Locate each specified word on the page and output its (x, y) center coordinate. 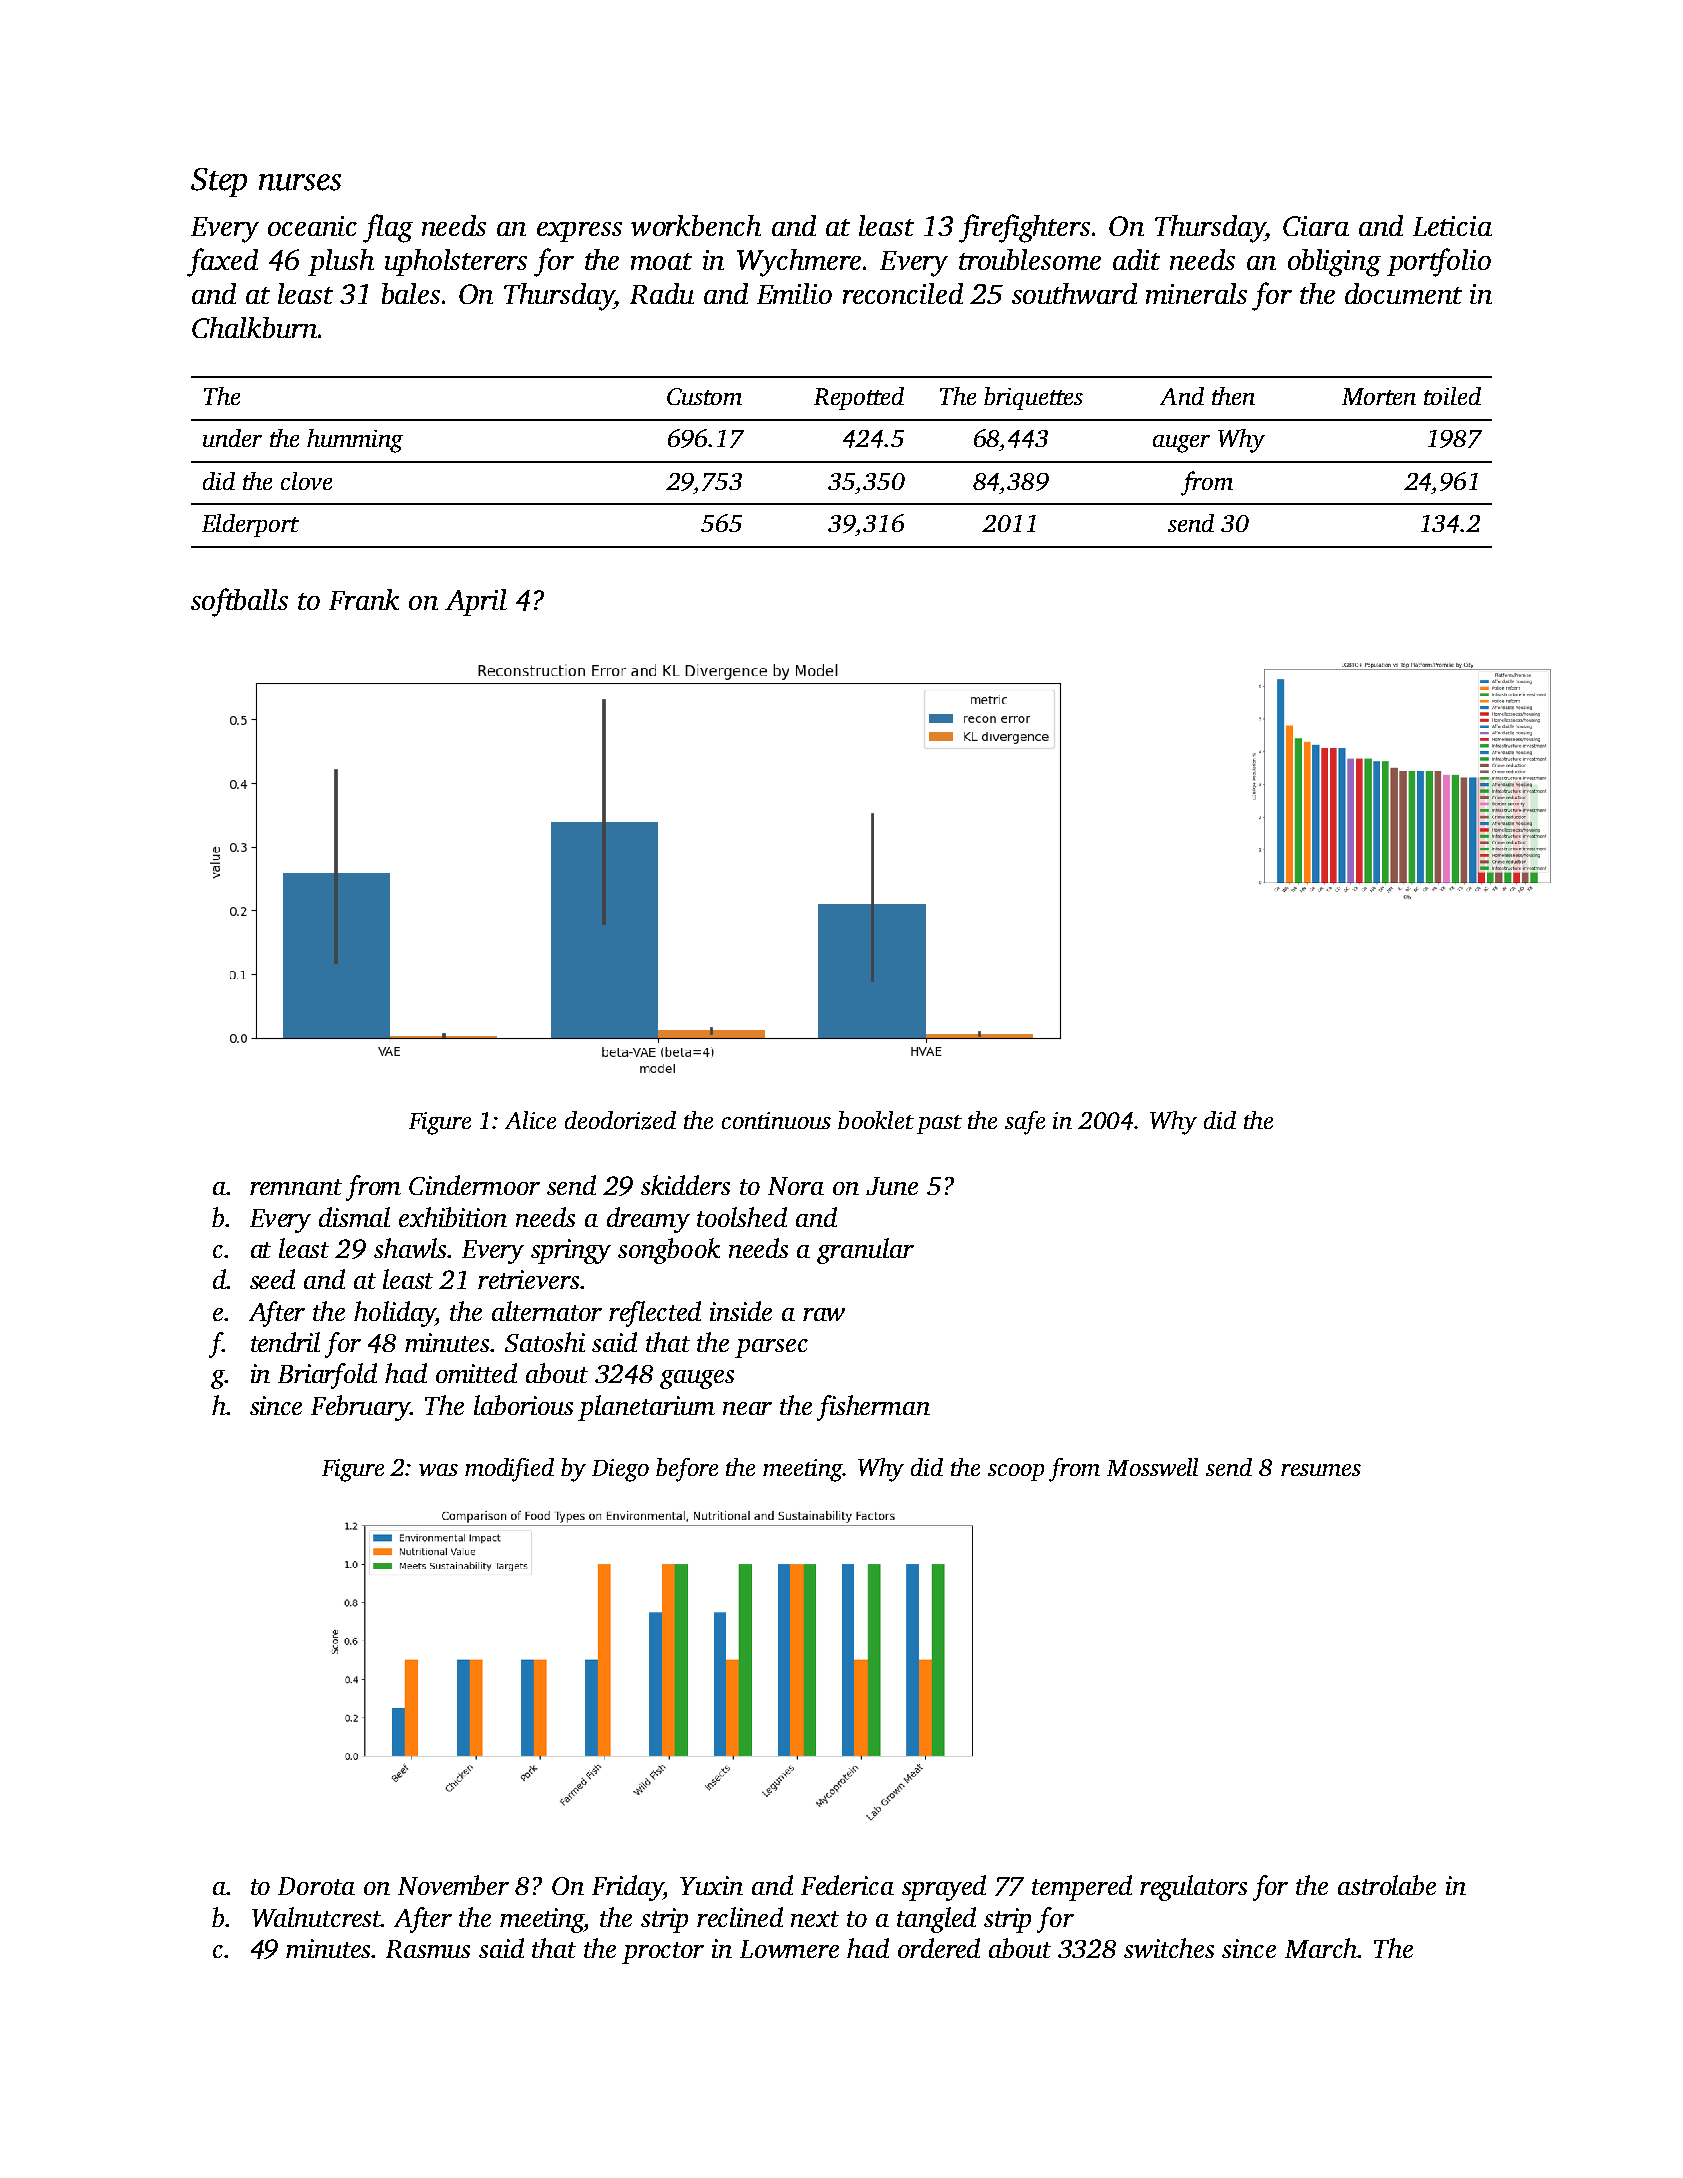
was (438, 1470)
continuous (776, 1120)
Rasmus (428, 1949)
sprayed (944, 1888)
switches (1169, 1948)
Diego (620, 1470)
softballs (239, 602)
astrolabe (1387, 1885)
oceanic (312, 226)
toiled (1452, 396)
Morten (1379, 396)
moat (661, 261)
